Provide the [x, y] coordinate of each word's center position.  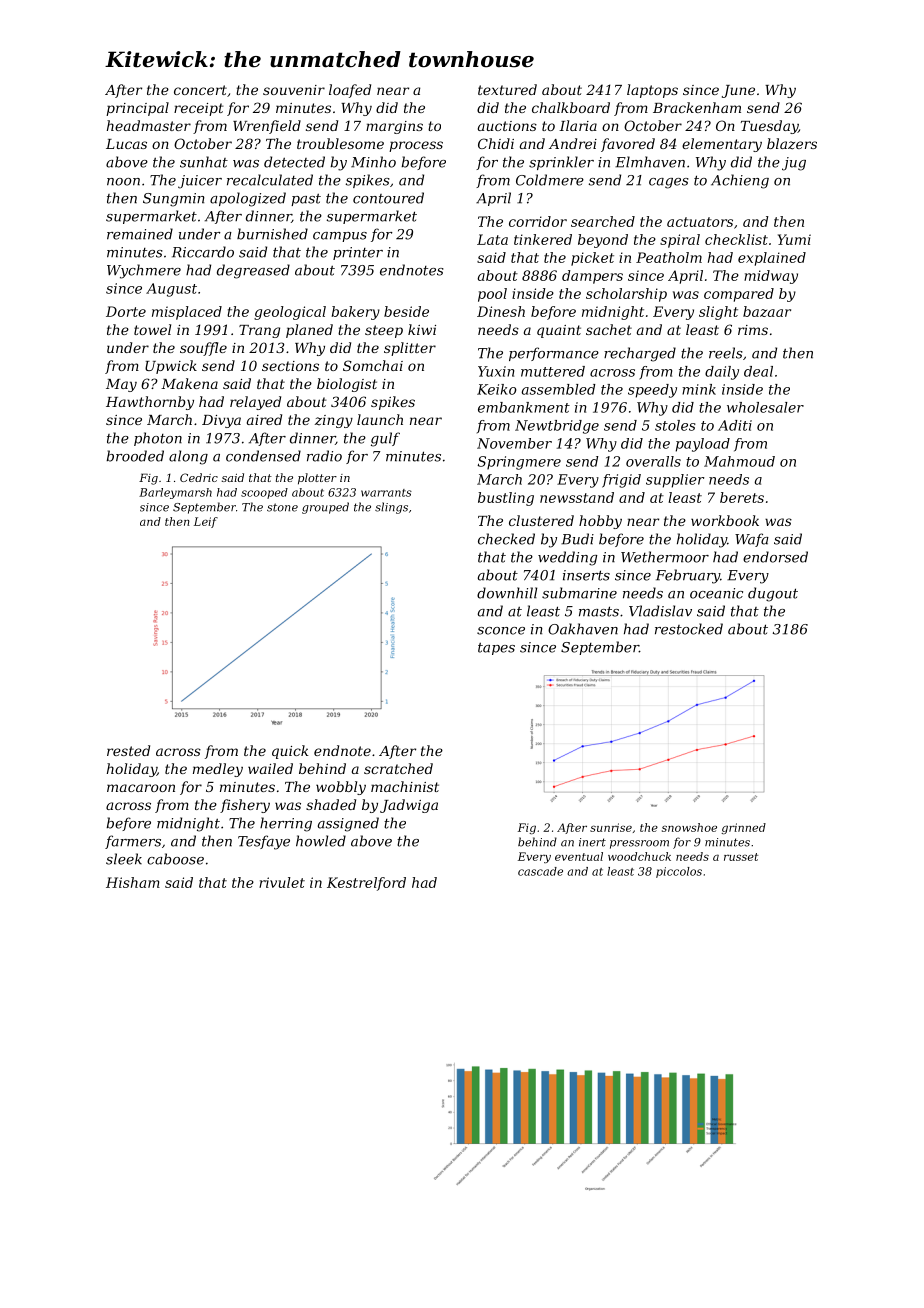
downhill [507, 593]
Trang [259, 331]
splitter [410, 349]
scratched [398, 768]
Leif [206, 522]
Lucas [126, 144]
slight [718, 313]
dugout [773, 594]
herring [286, 824]
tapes [496, 649]
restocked [689, 629]
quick [290, 752]
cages [669, 183]
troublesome [340, 143]
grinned [743, 828]
